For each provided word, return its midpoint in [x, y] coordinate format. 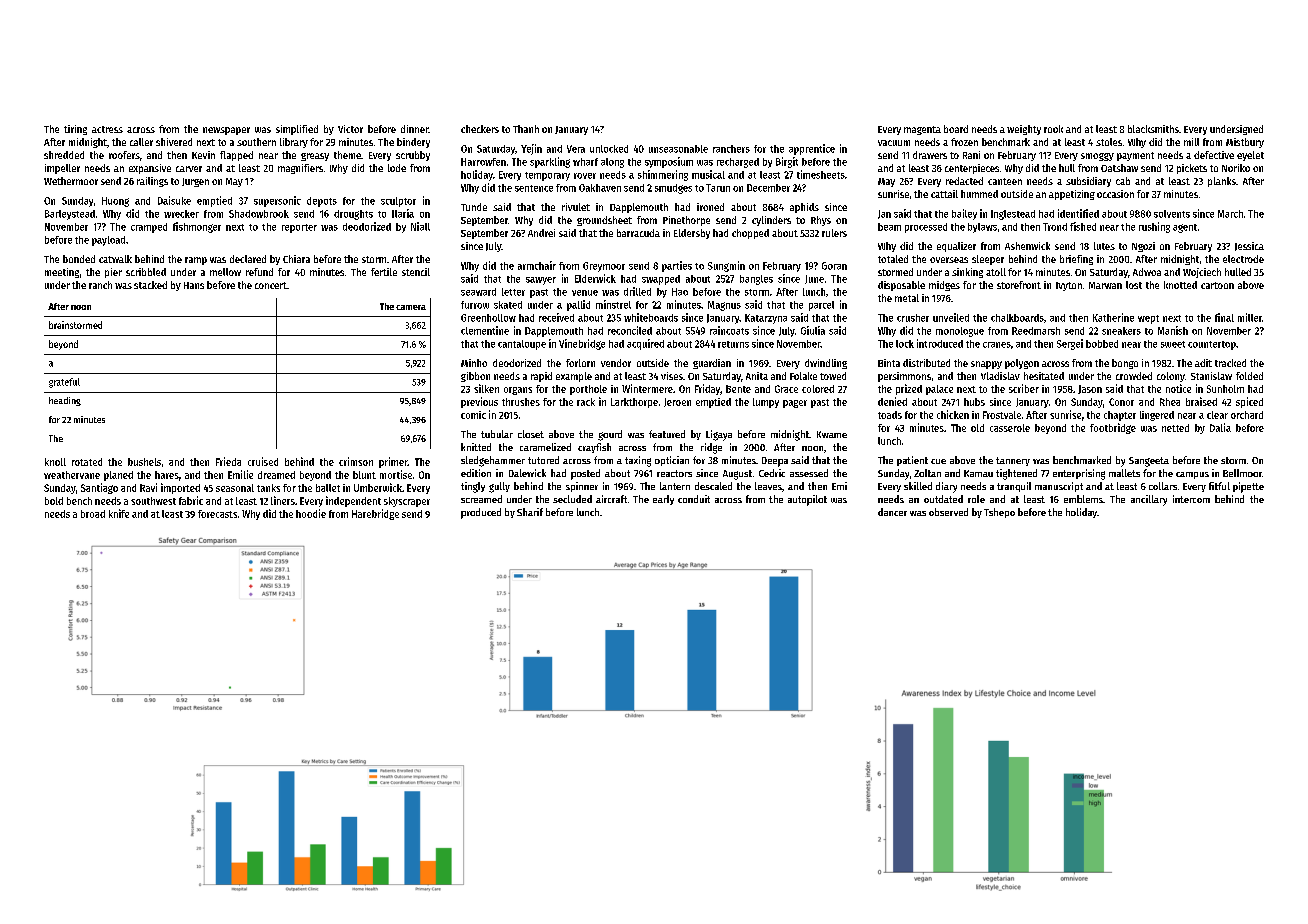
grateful [64, 383]
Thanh [526, 129]
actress [107, 129]
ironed [710, 207]
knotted [1180, 285]
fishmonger [197, 227]
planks [1222, 182]
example [574, 377]
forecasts [217, 514]
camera [411, 307]
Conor [1121, 402]
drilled [637, 291]
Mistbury [1245, 143]
